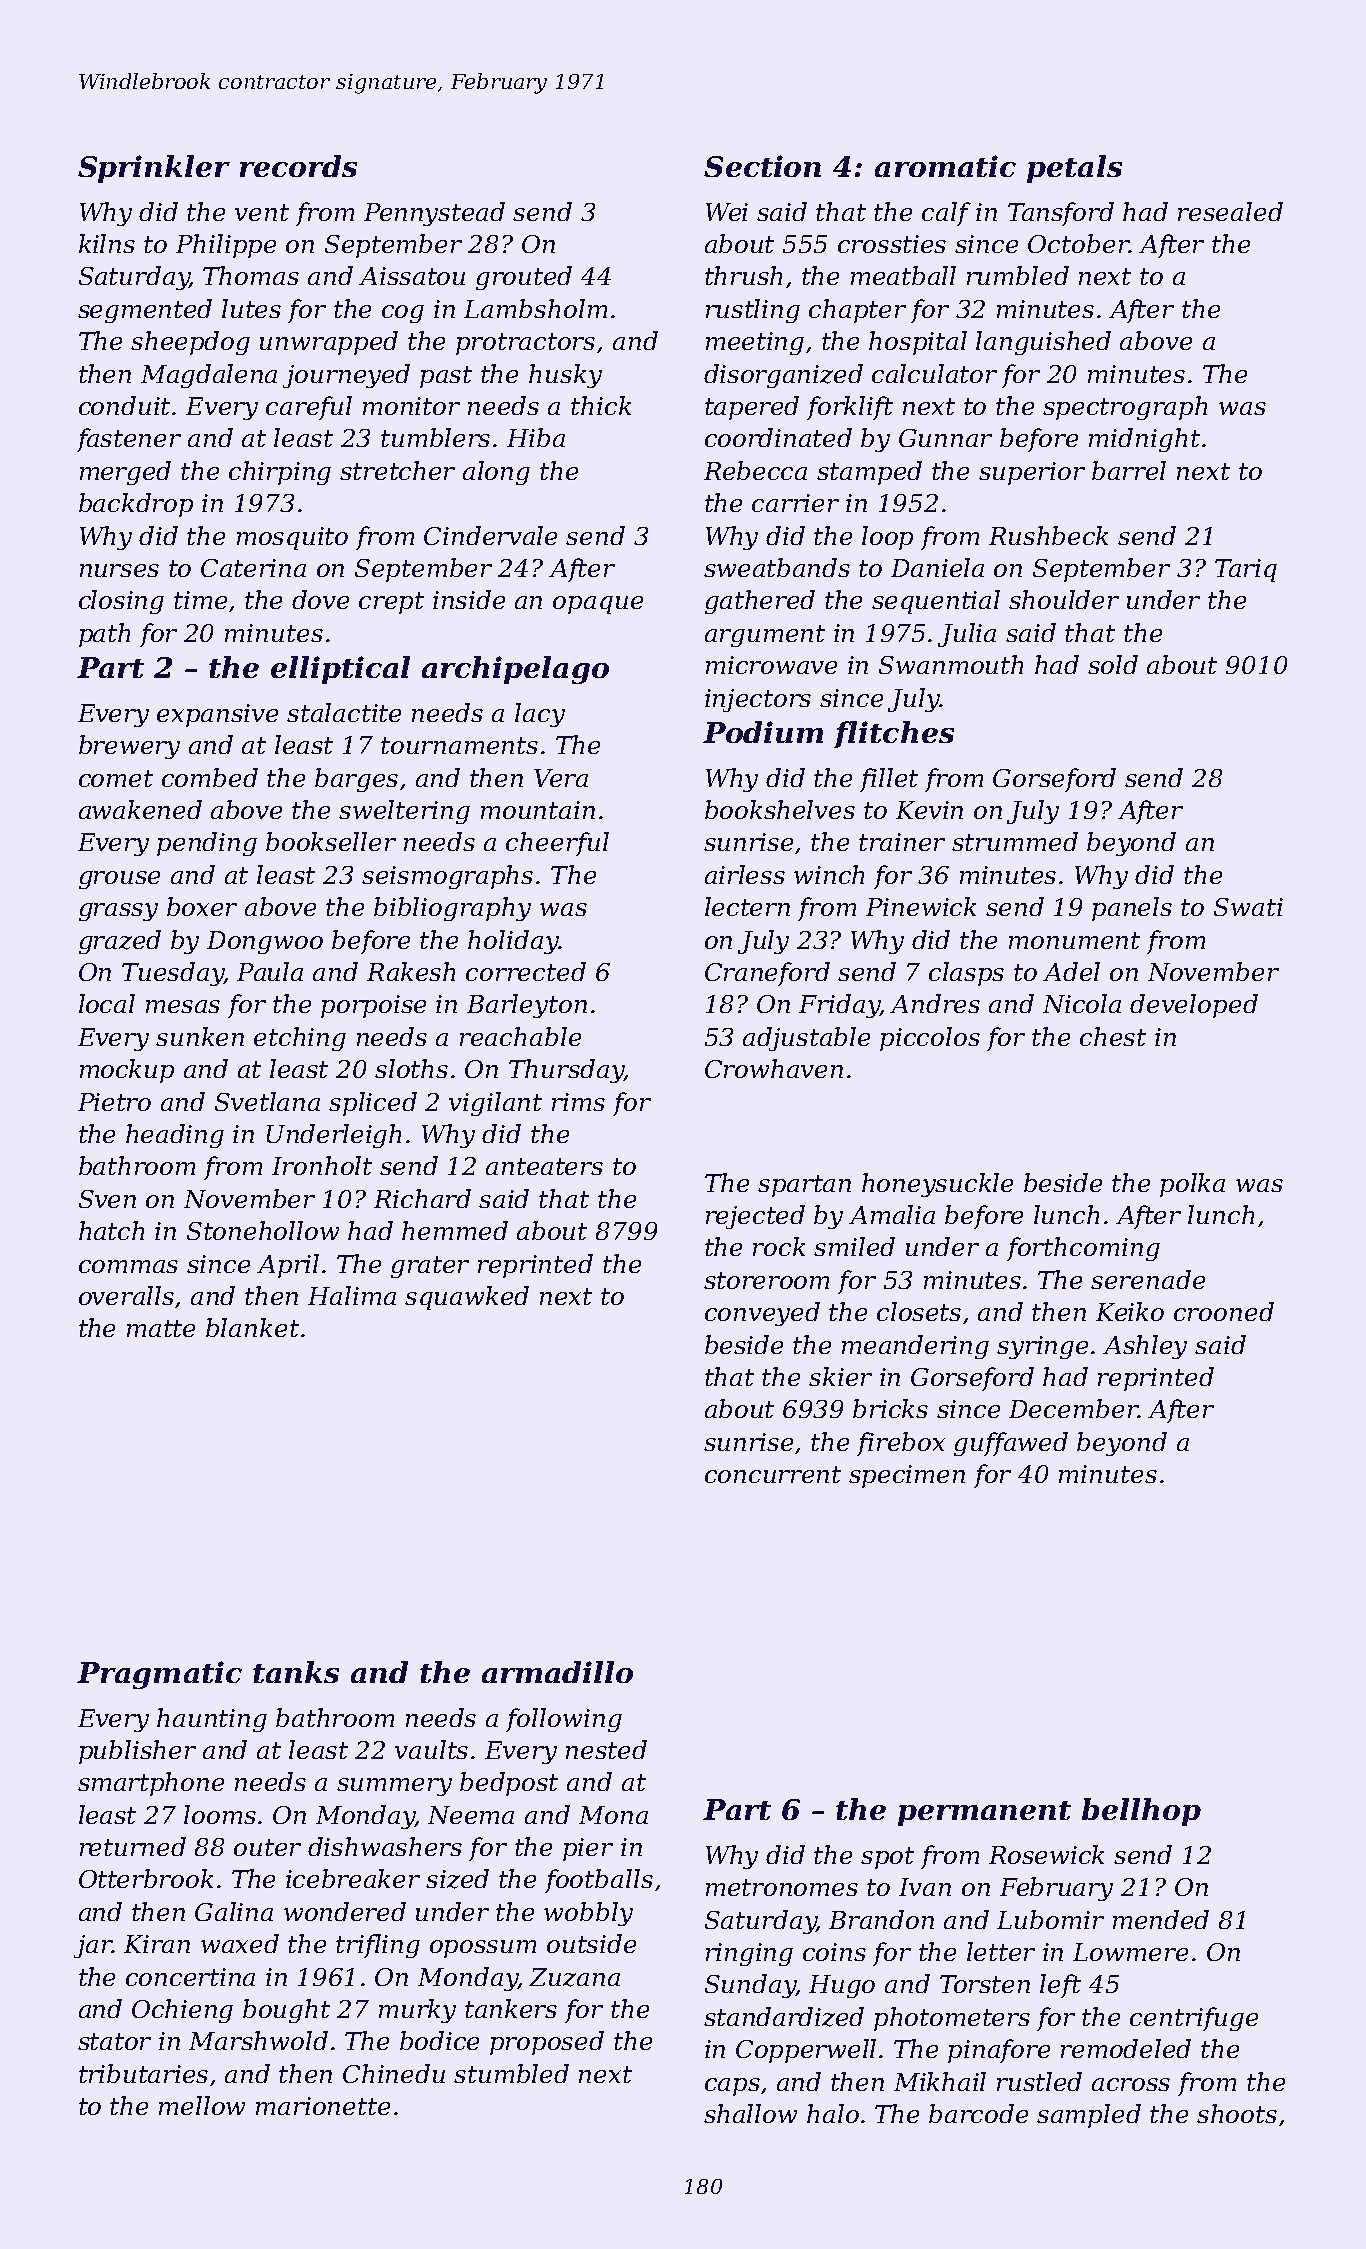 The height and width of the page is (2249, 1366). I want to click on Section, so click(762, 166).
